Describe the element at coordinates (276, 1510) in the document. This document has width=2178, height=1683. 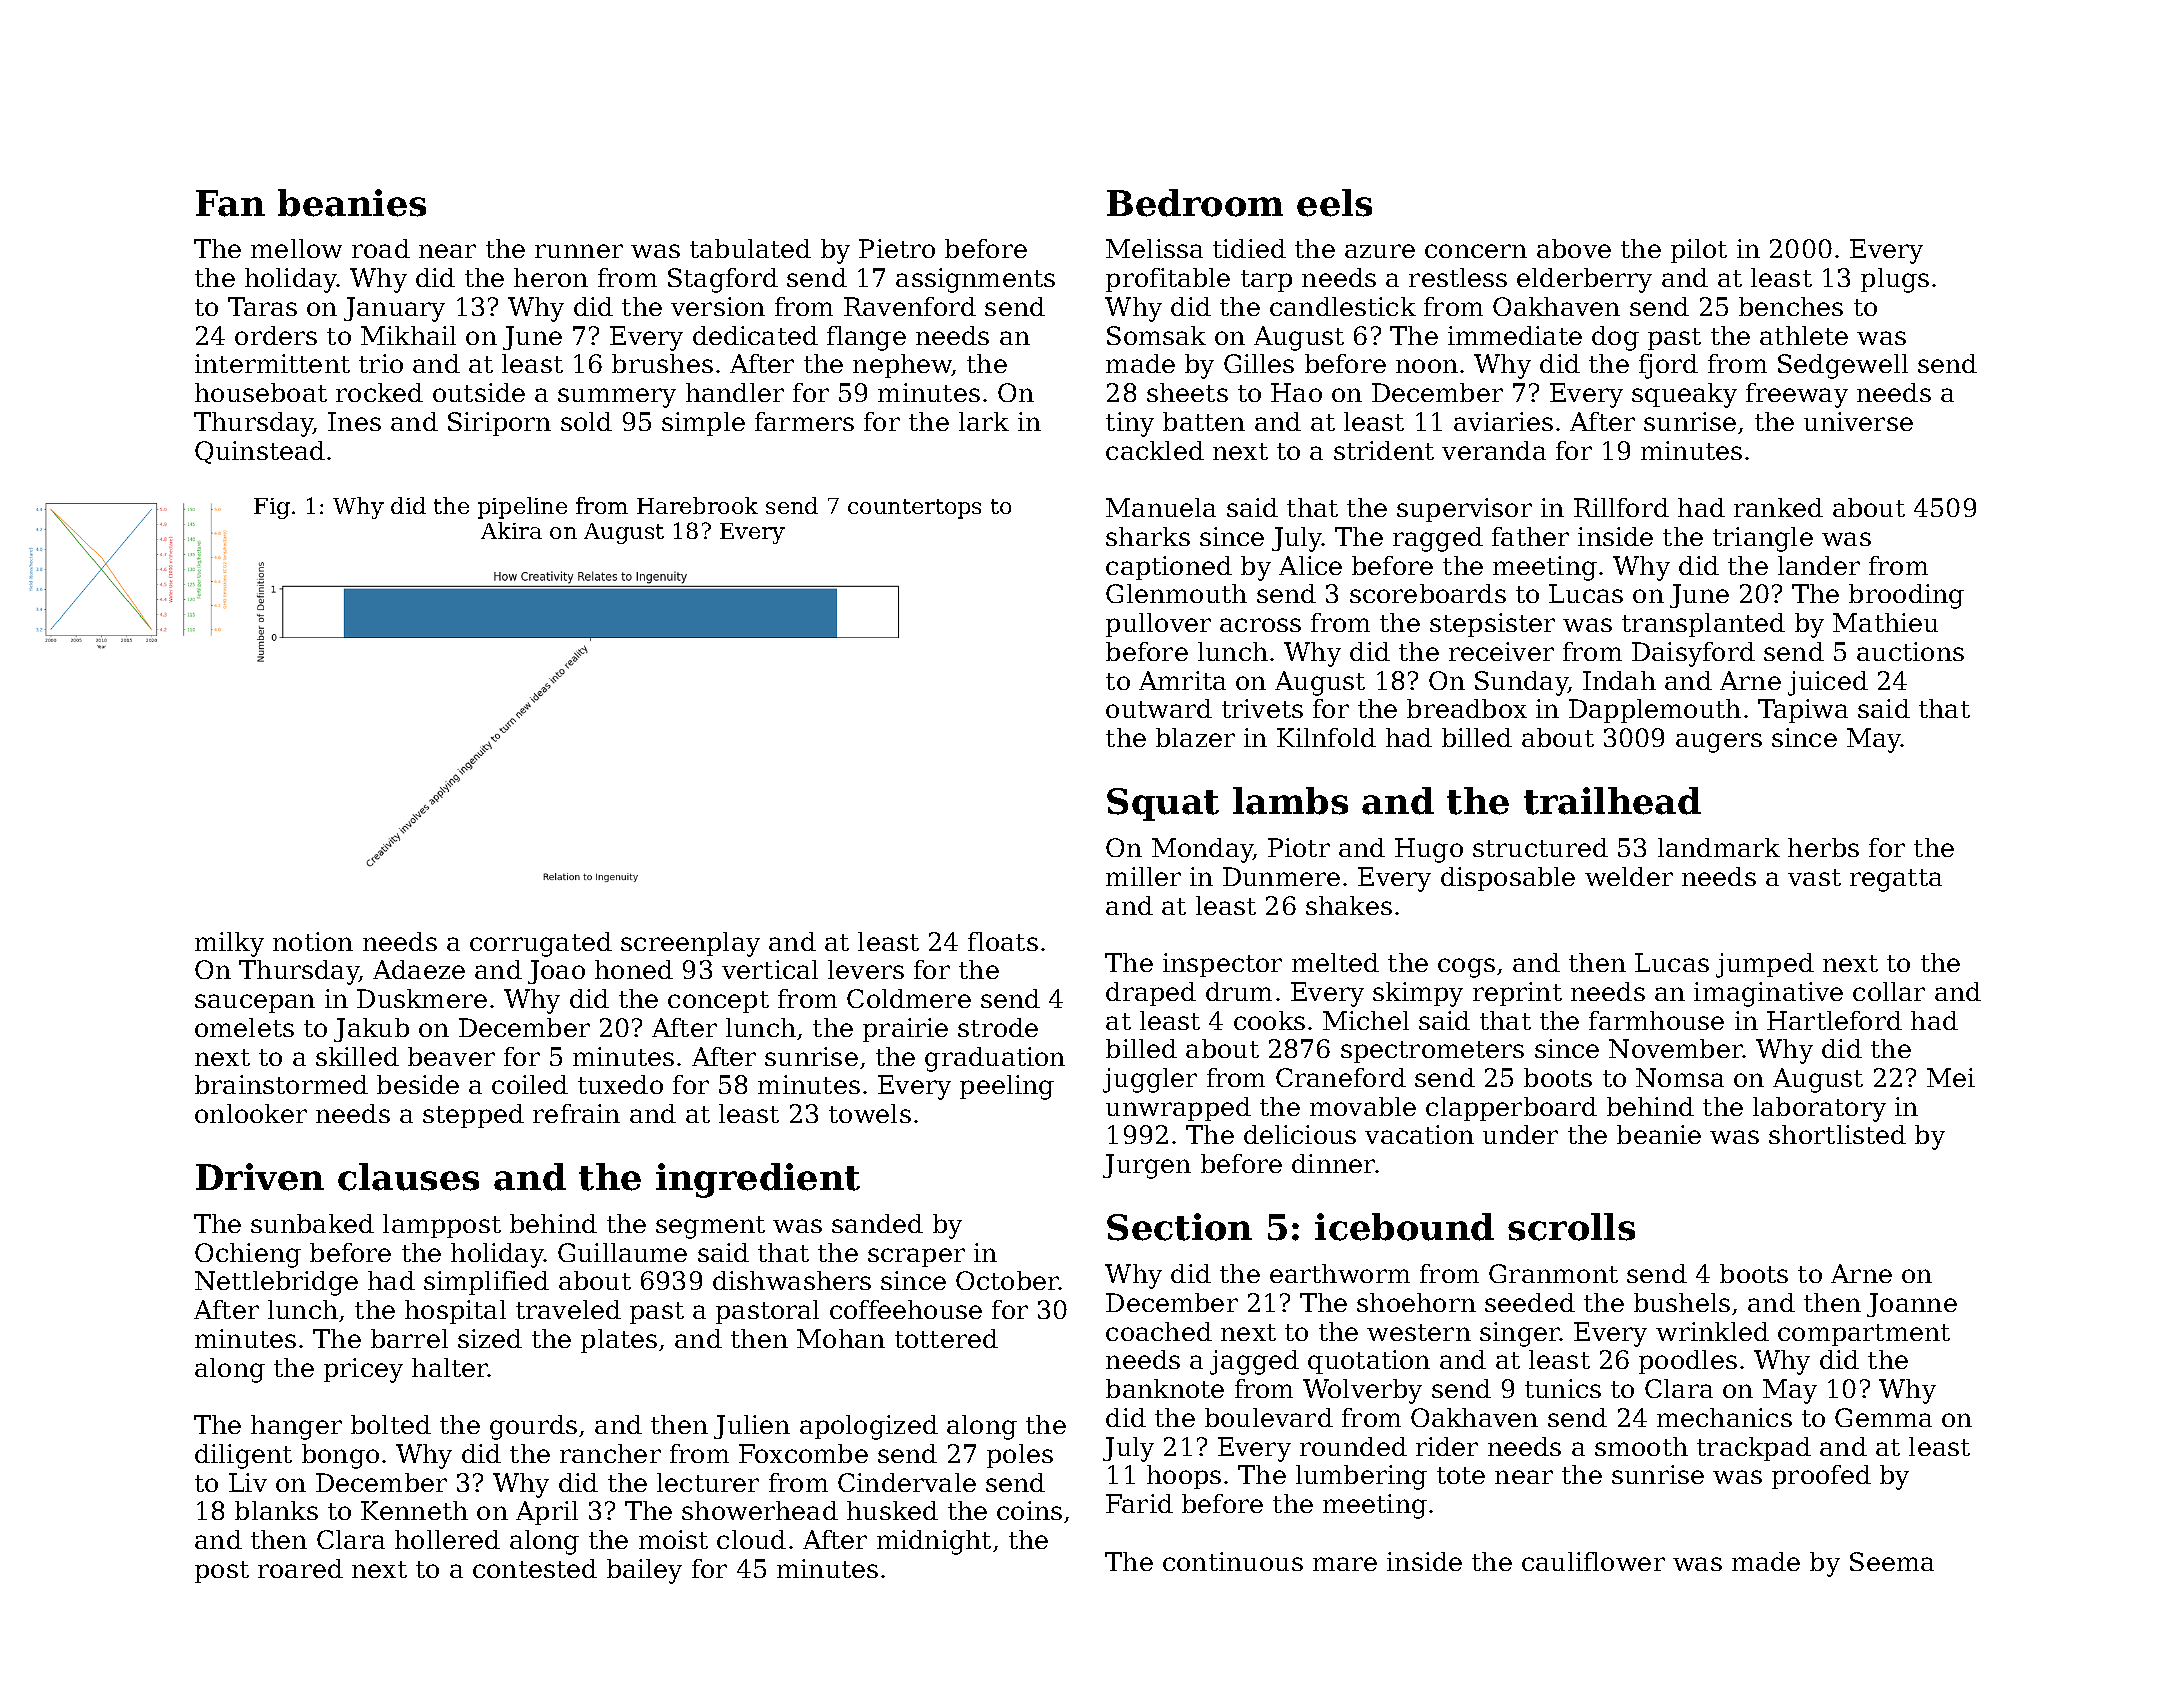
I see `blanks` at that location.
